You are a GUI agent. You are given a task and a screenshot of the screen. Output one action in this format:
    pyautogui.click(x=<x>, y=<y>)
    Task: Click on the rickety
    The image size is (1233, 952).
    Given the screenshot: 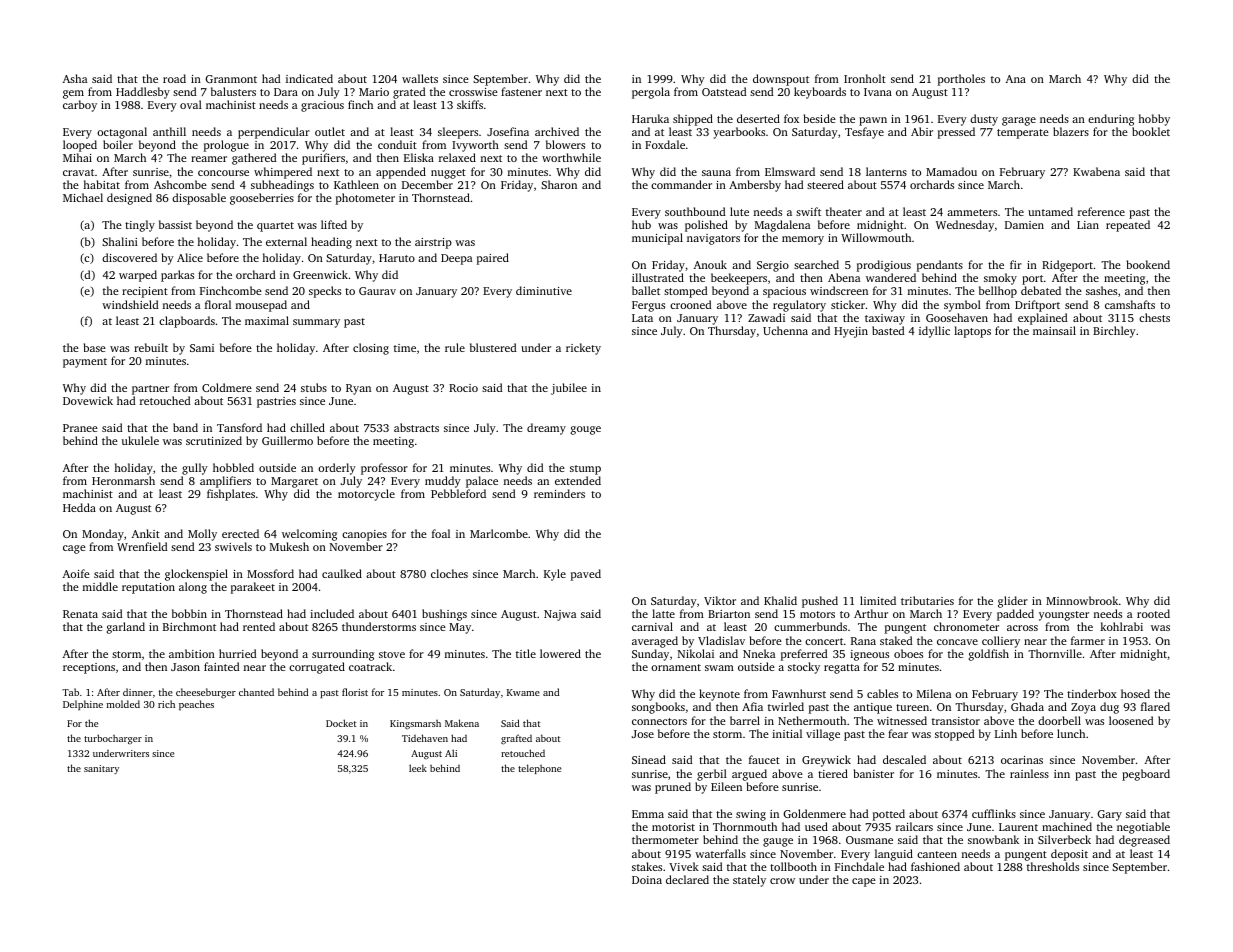 What is the action you would take?
    pyautogui.click(x=583, y=349)
